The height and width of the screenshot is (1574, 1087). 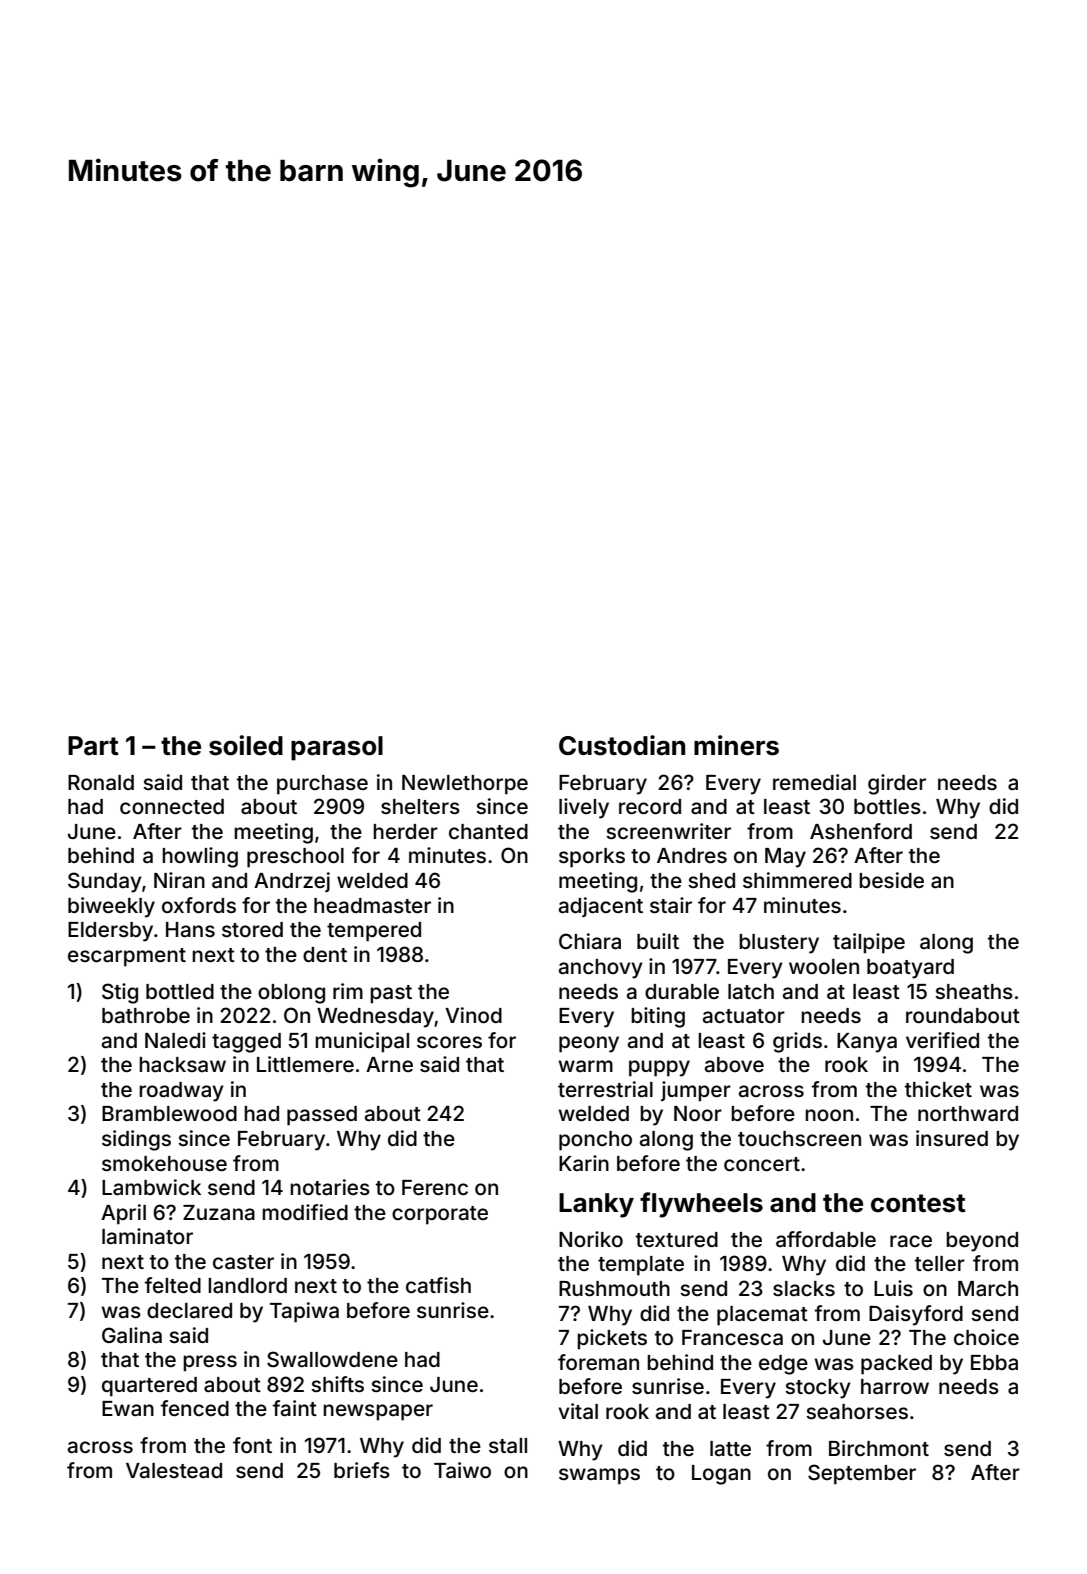 What do you see at coordinates (862, 1474) in the screenshot?
I see `September` at bounding box center [862, 1474].
